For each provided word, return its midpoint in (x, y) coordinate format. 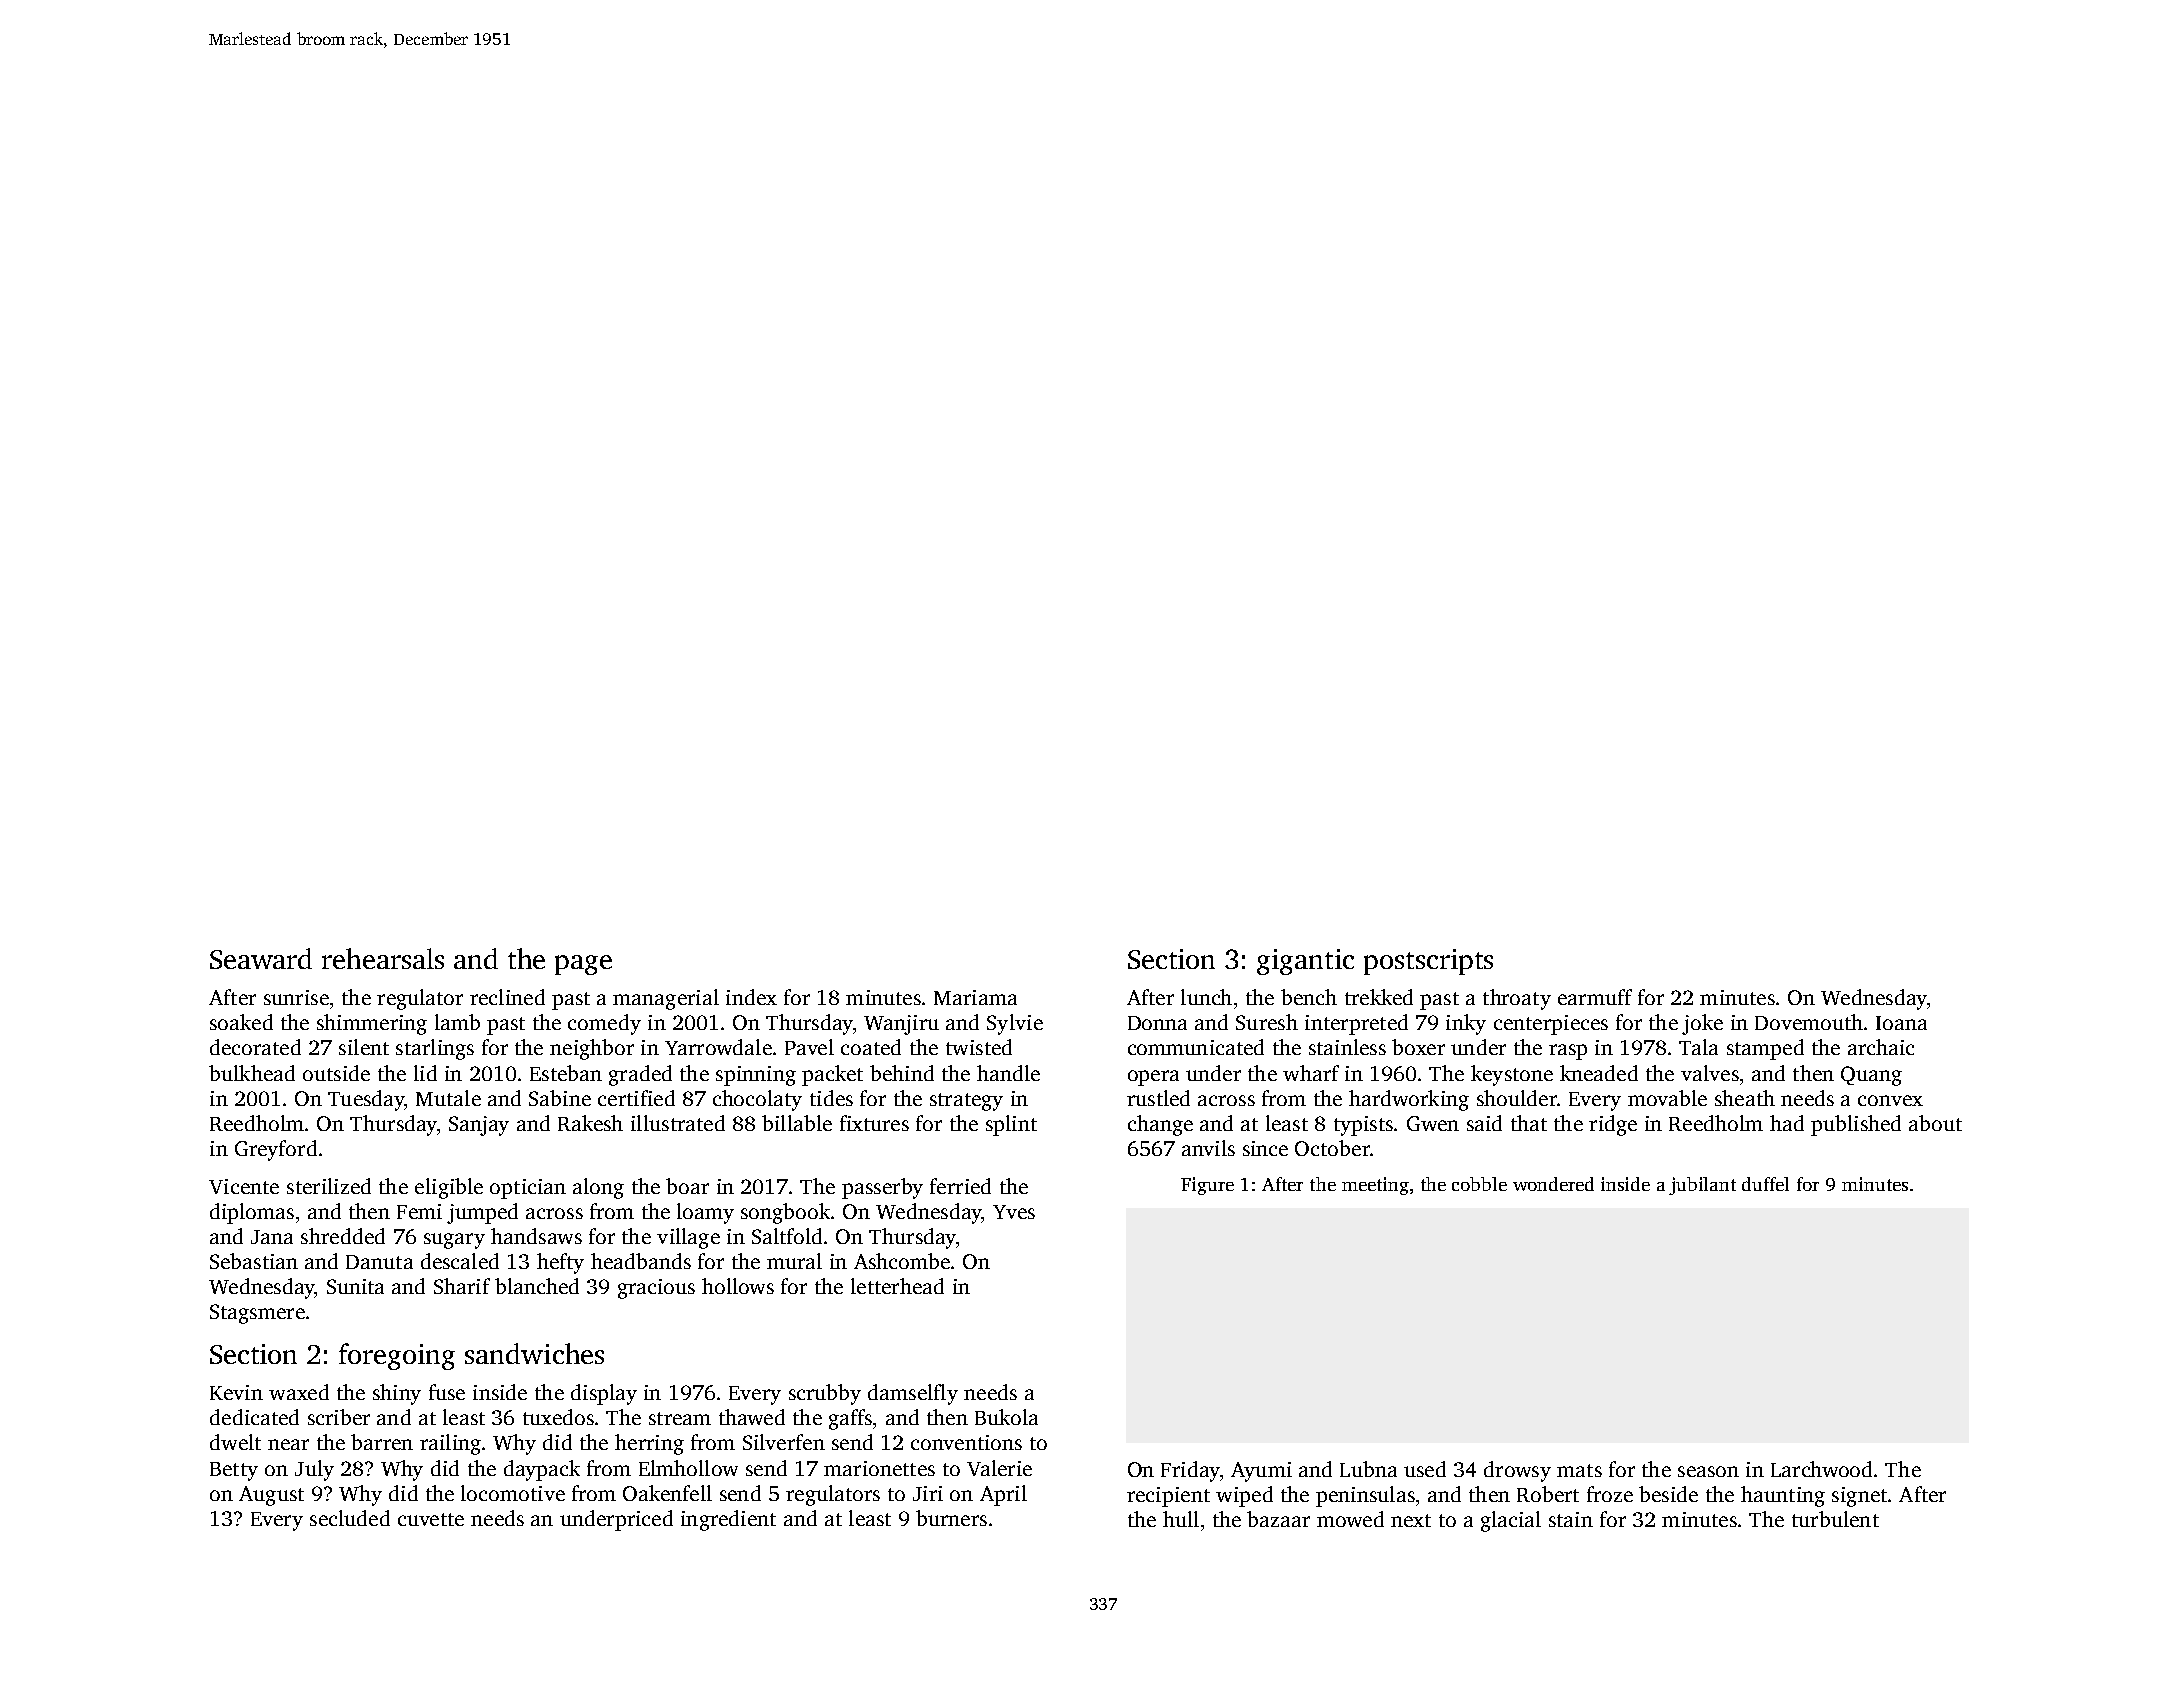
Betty (234, 1471)
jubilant (1702, 1186)
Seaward (261, 958)
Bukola (1006, 1417)
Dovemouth (1809, 1022)
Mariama (975, 997)
